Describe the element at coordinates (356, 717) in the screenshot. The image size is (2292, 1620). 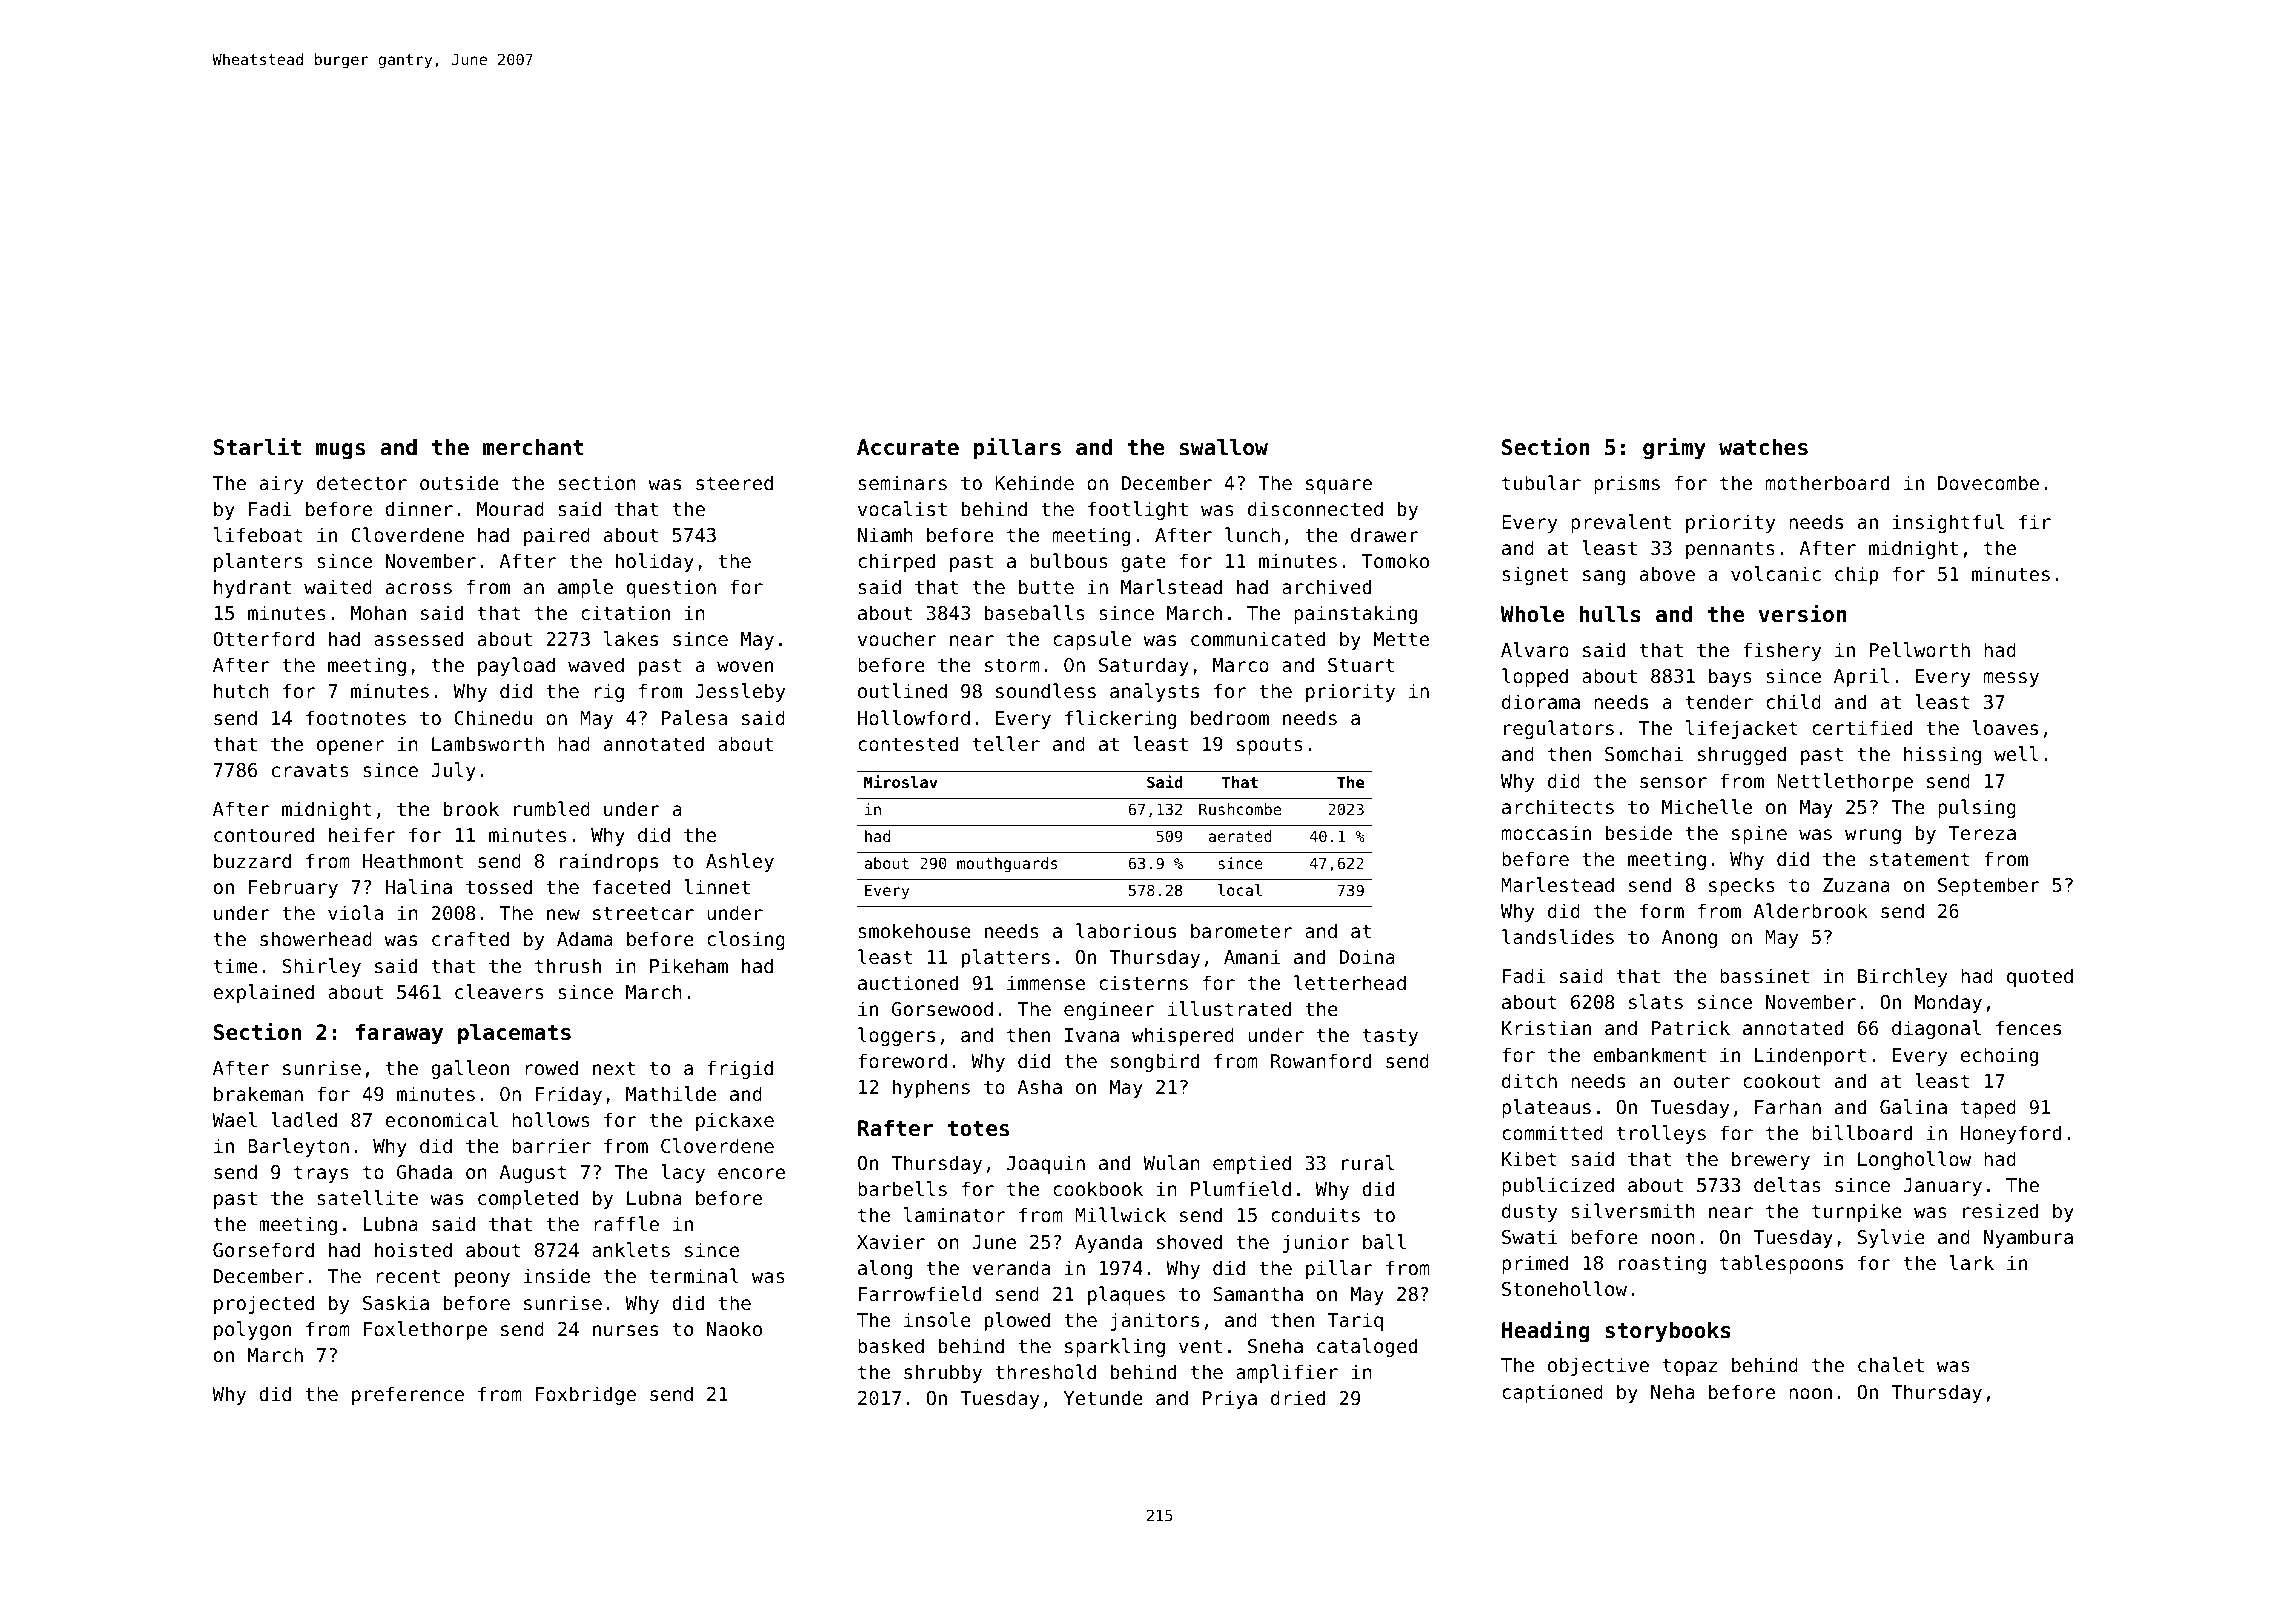
I see `footnotes` at that location.
